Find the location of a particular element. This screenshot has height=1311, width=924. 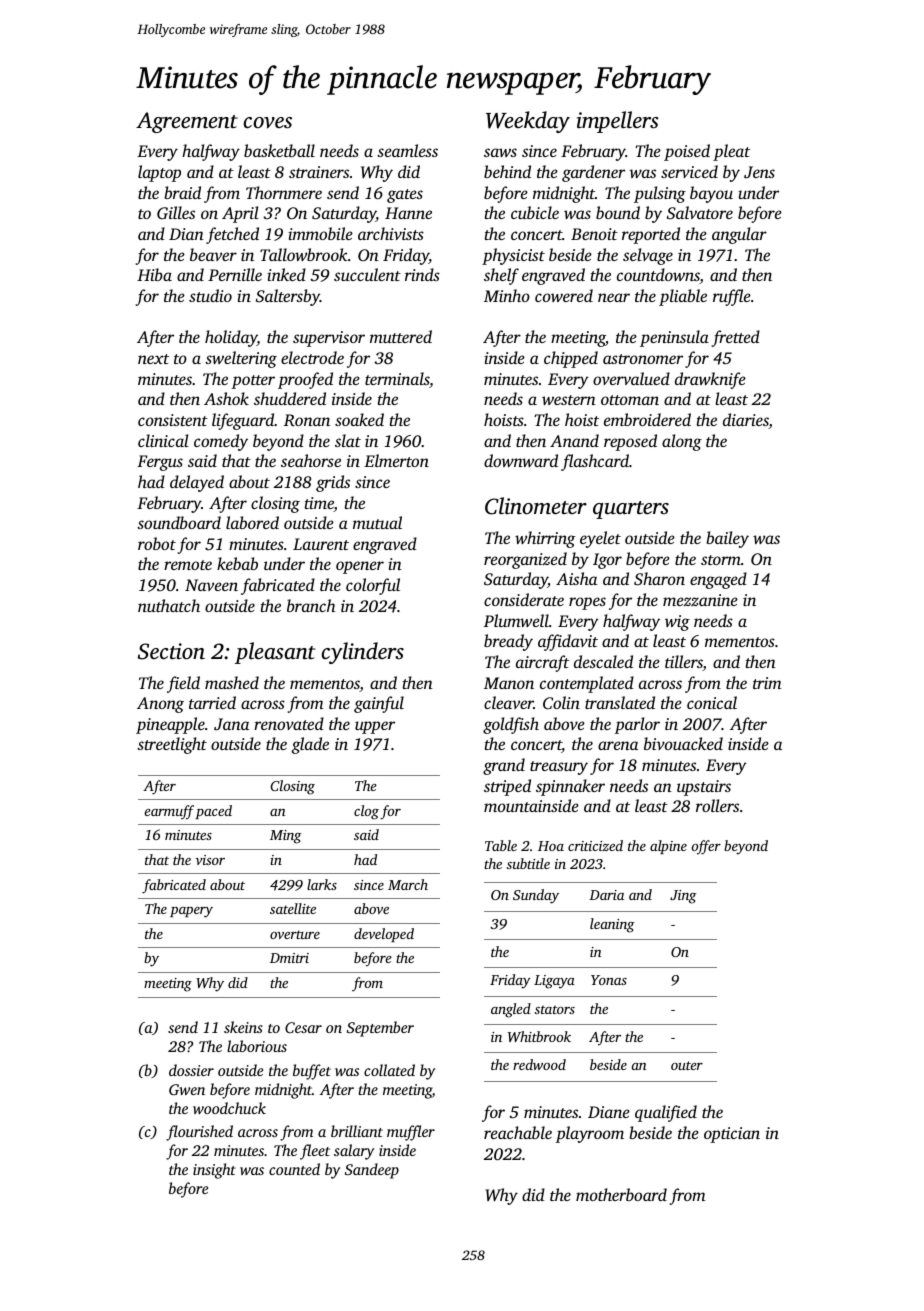

affidavit is located at coordinates (568, 642).
